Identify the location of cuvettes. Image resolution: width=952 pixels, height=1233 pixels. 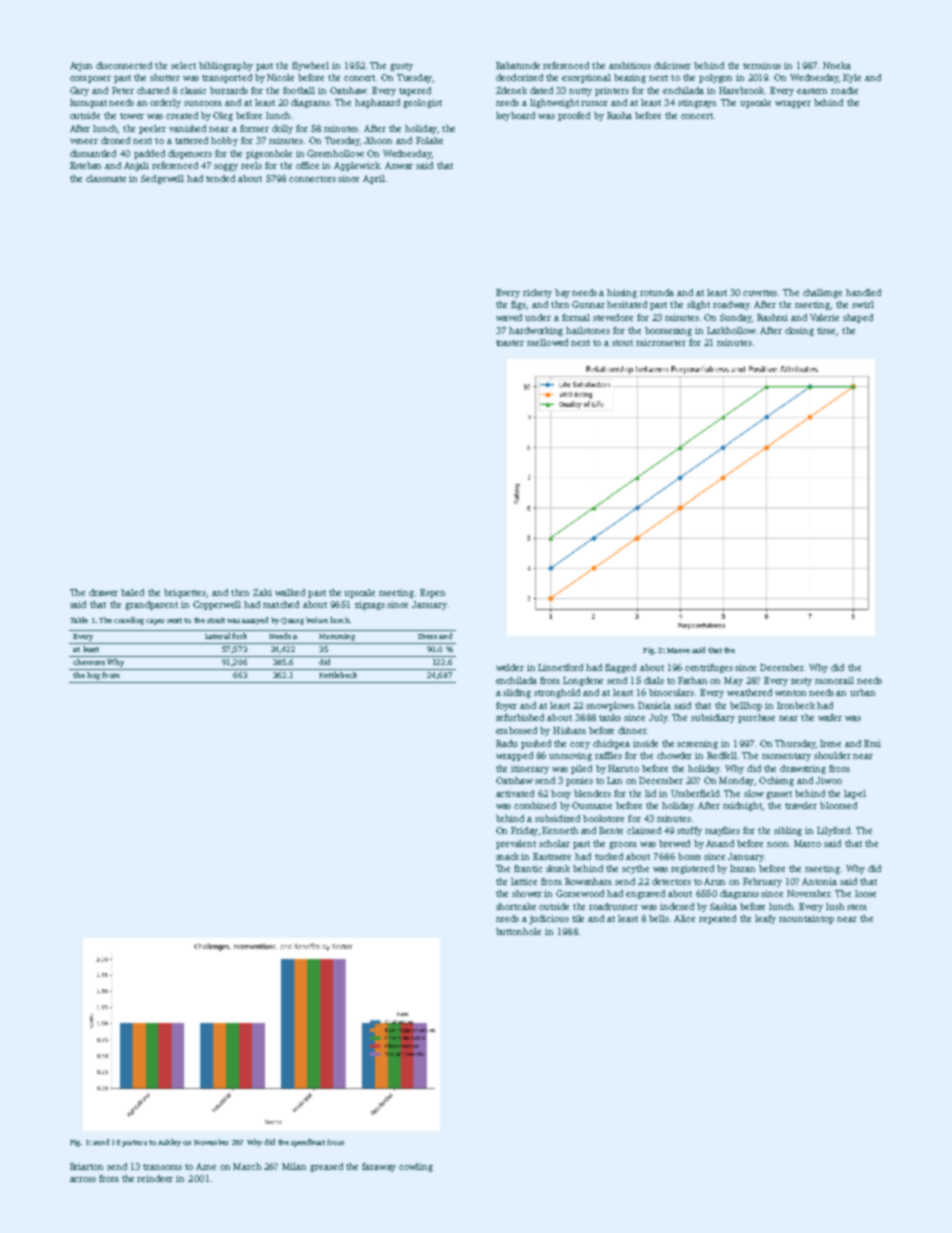
(760, 293).
